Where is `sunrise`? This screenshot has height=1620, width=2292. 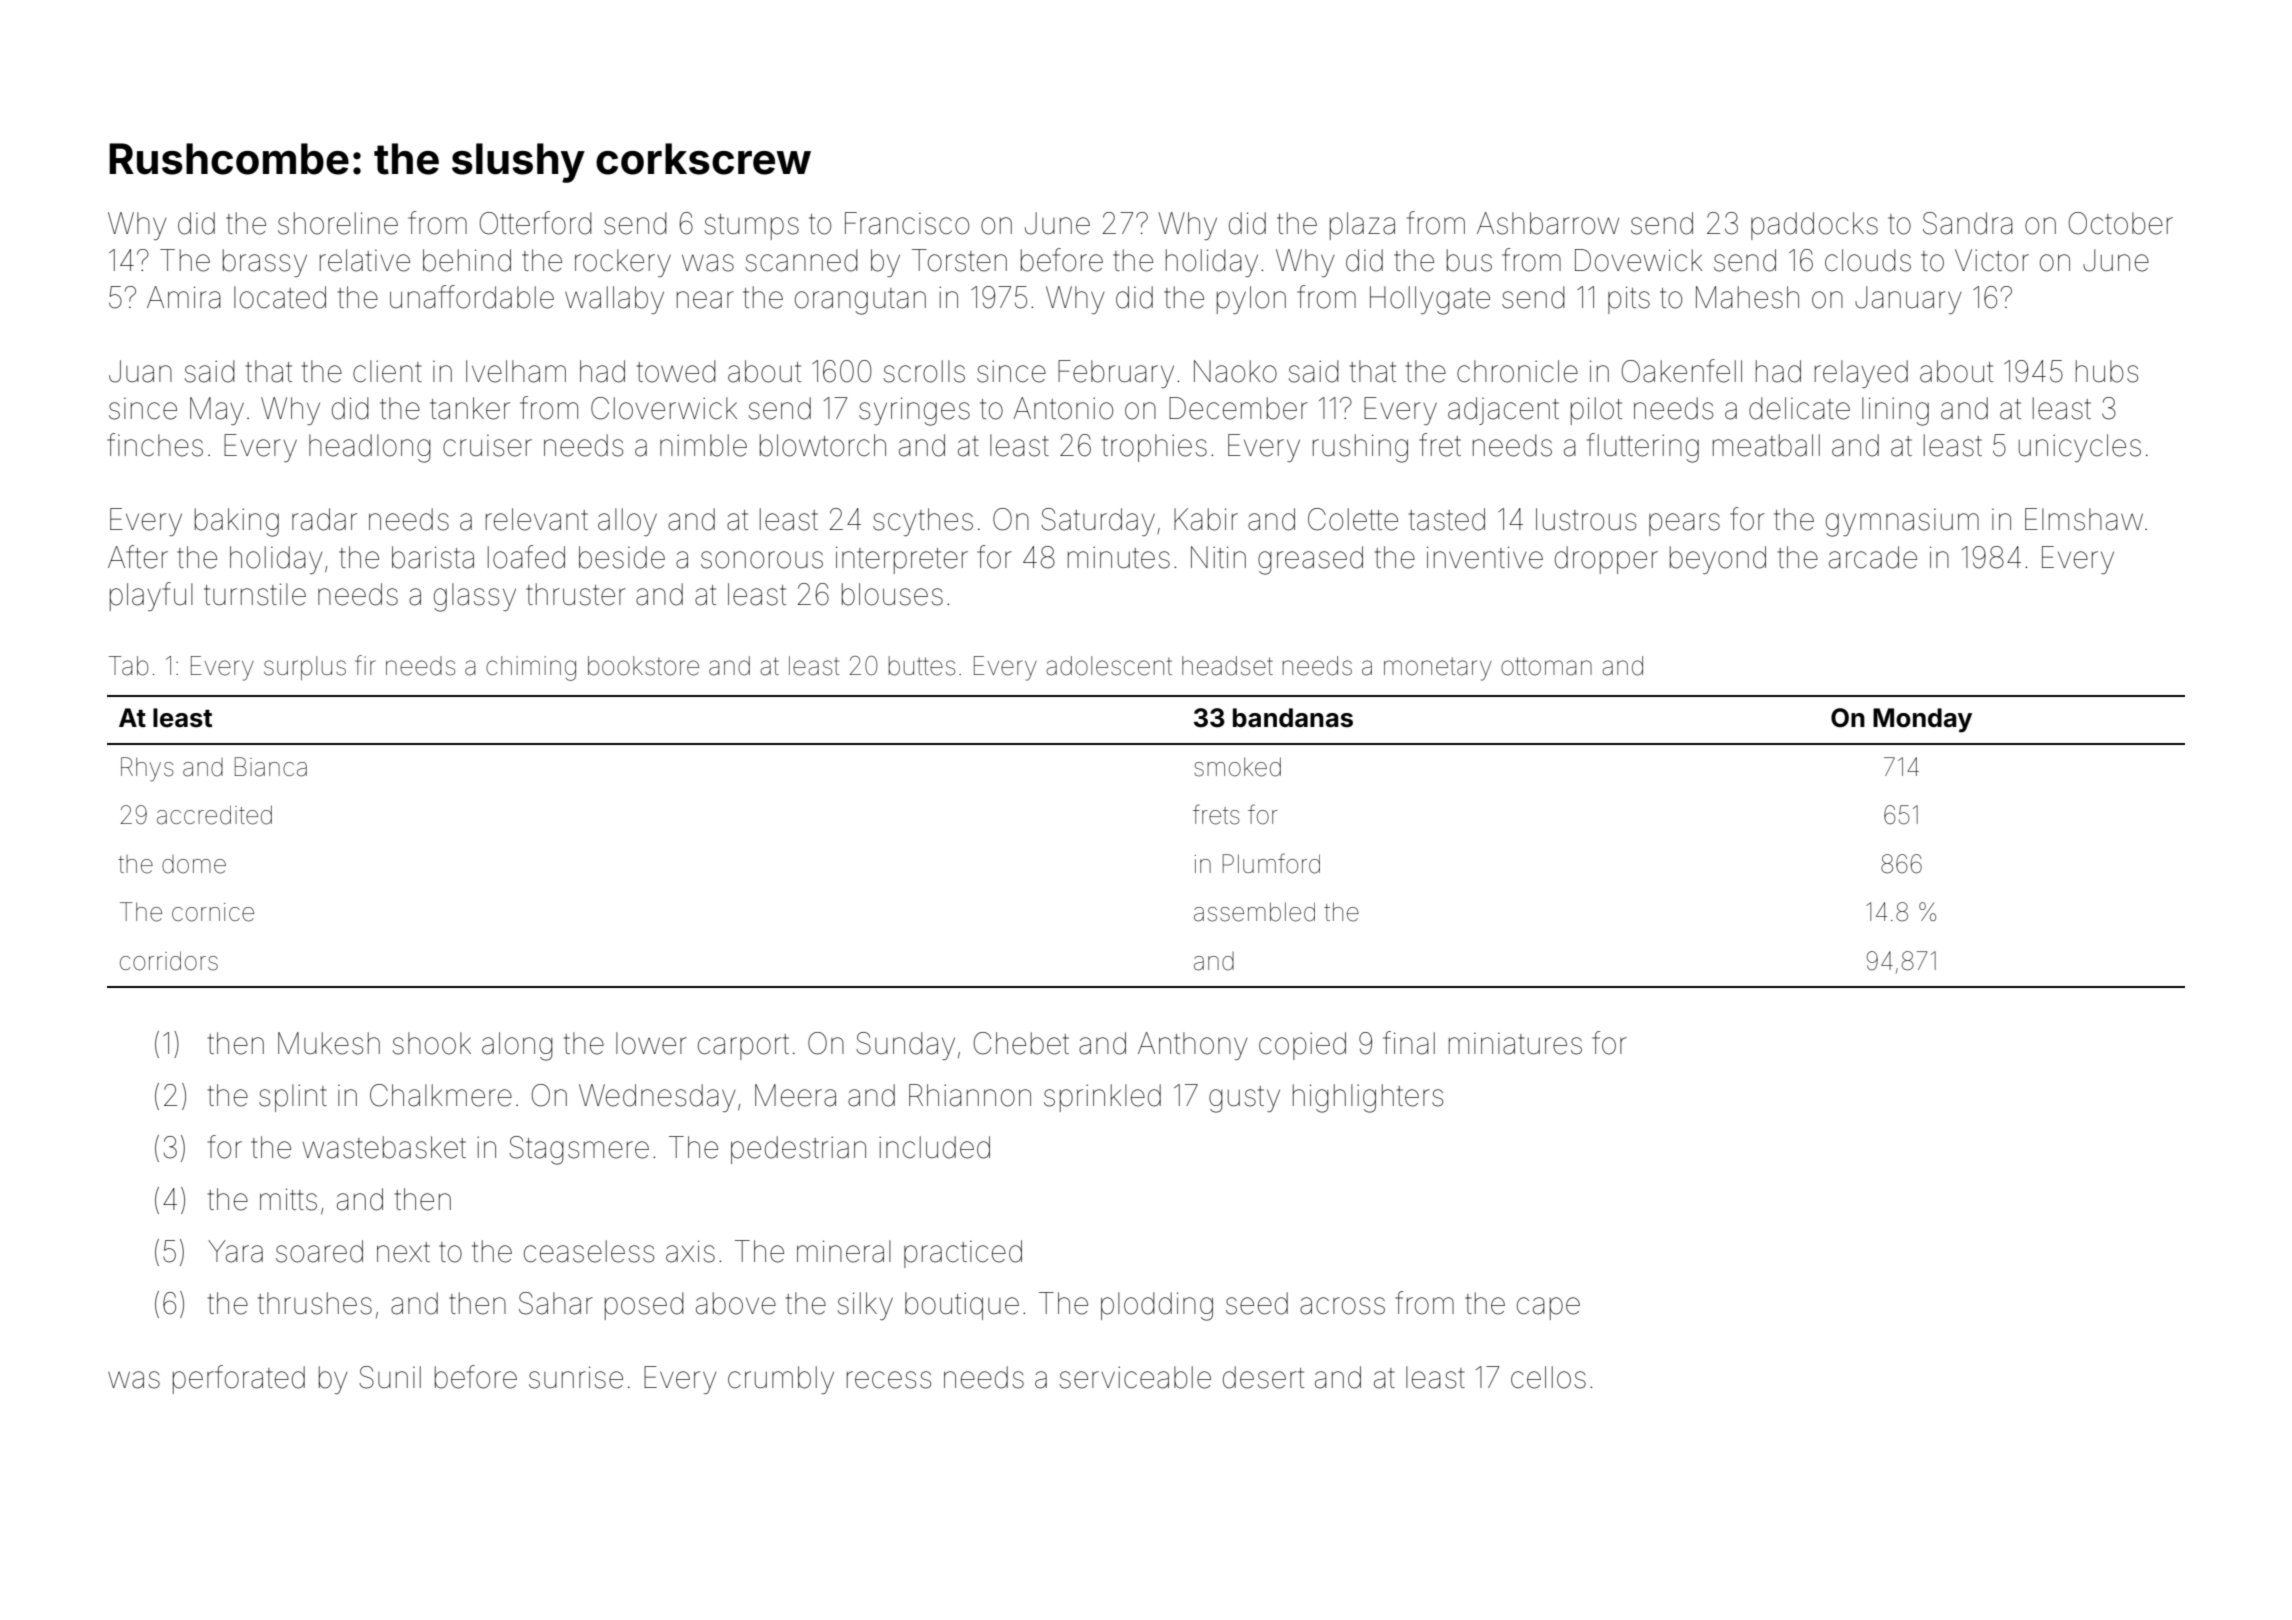 sunrise is located at coordinates (576, 1377).
